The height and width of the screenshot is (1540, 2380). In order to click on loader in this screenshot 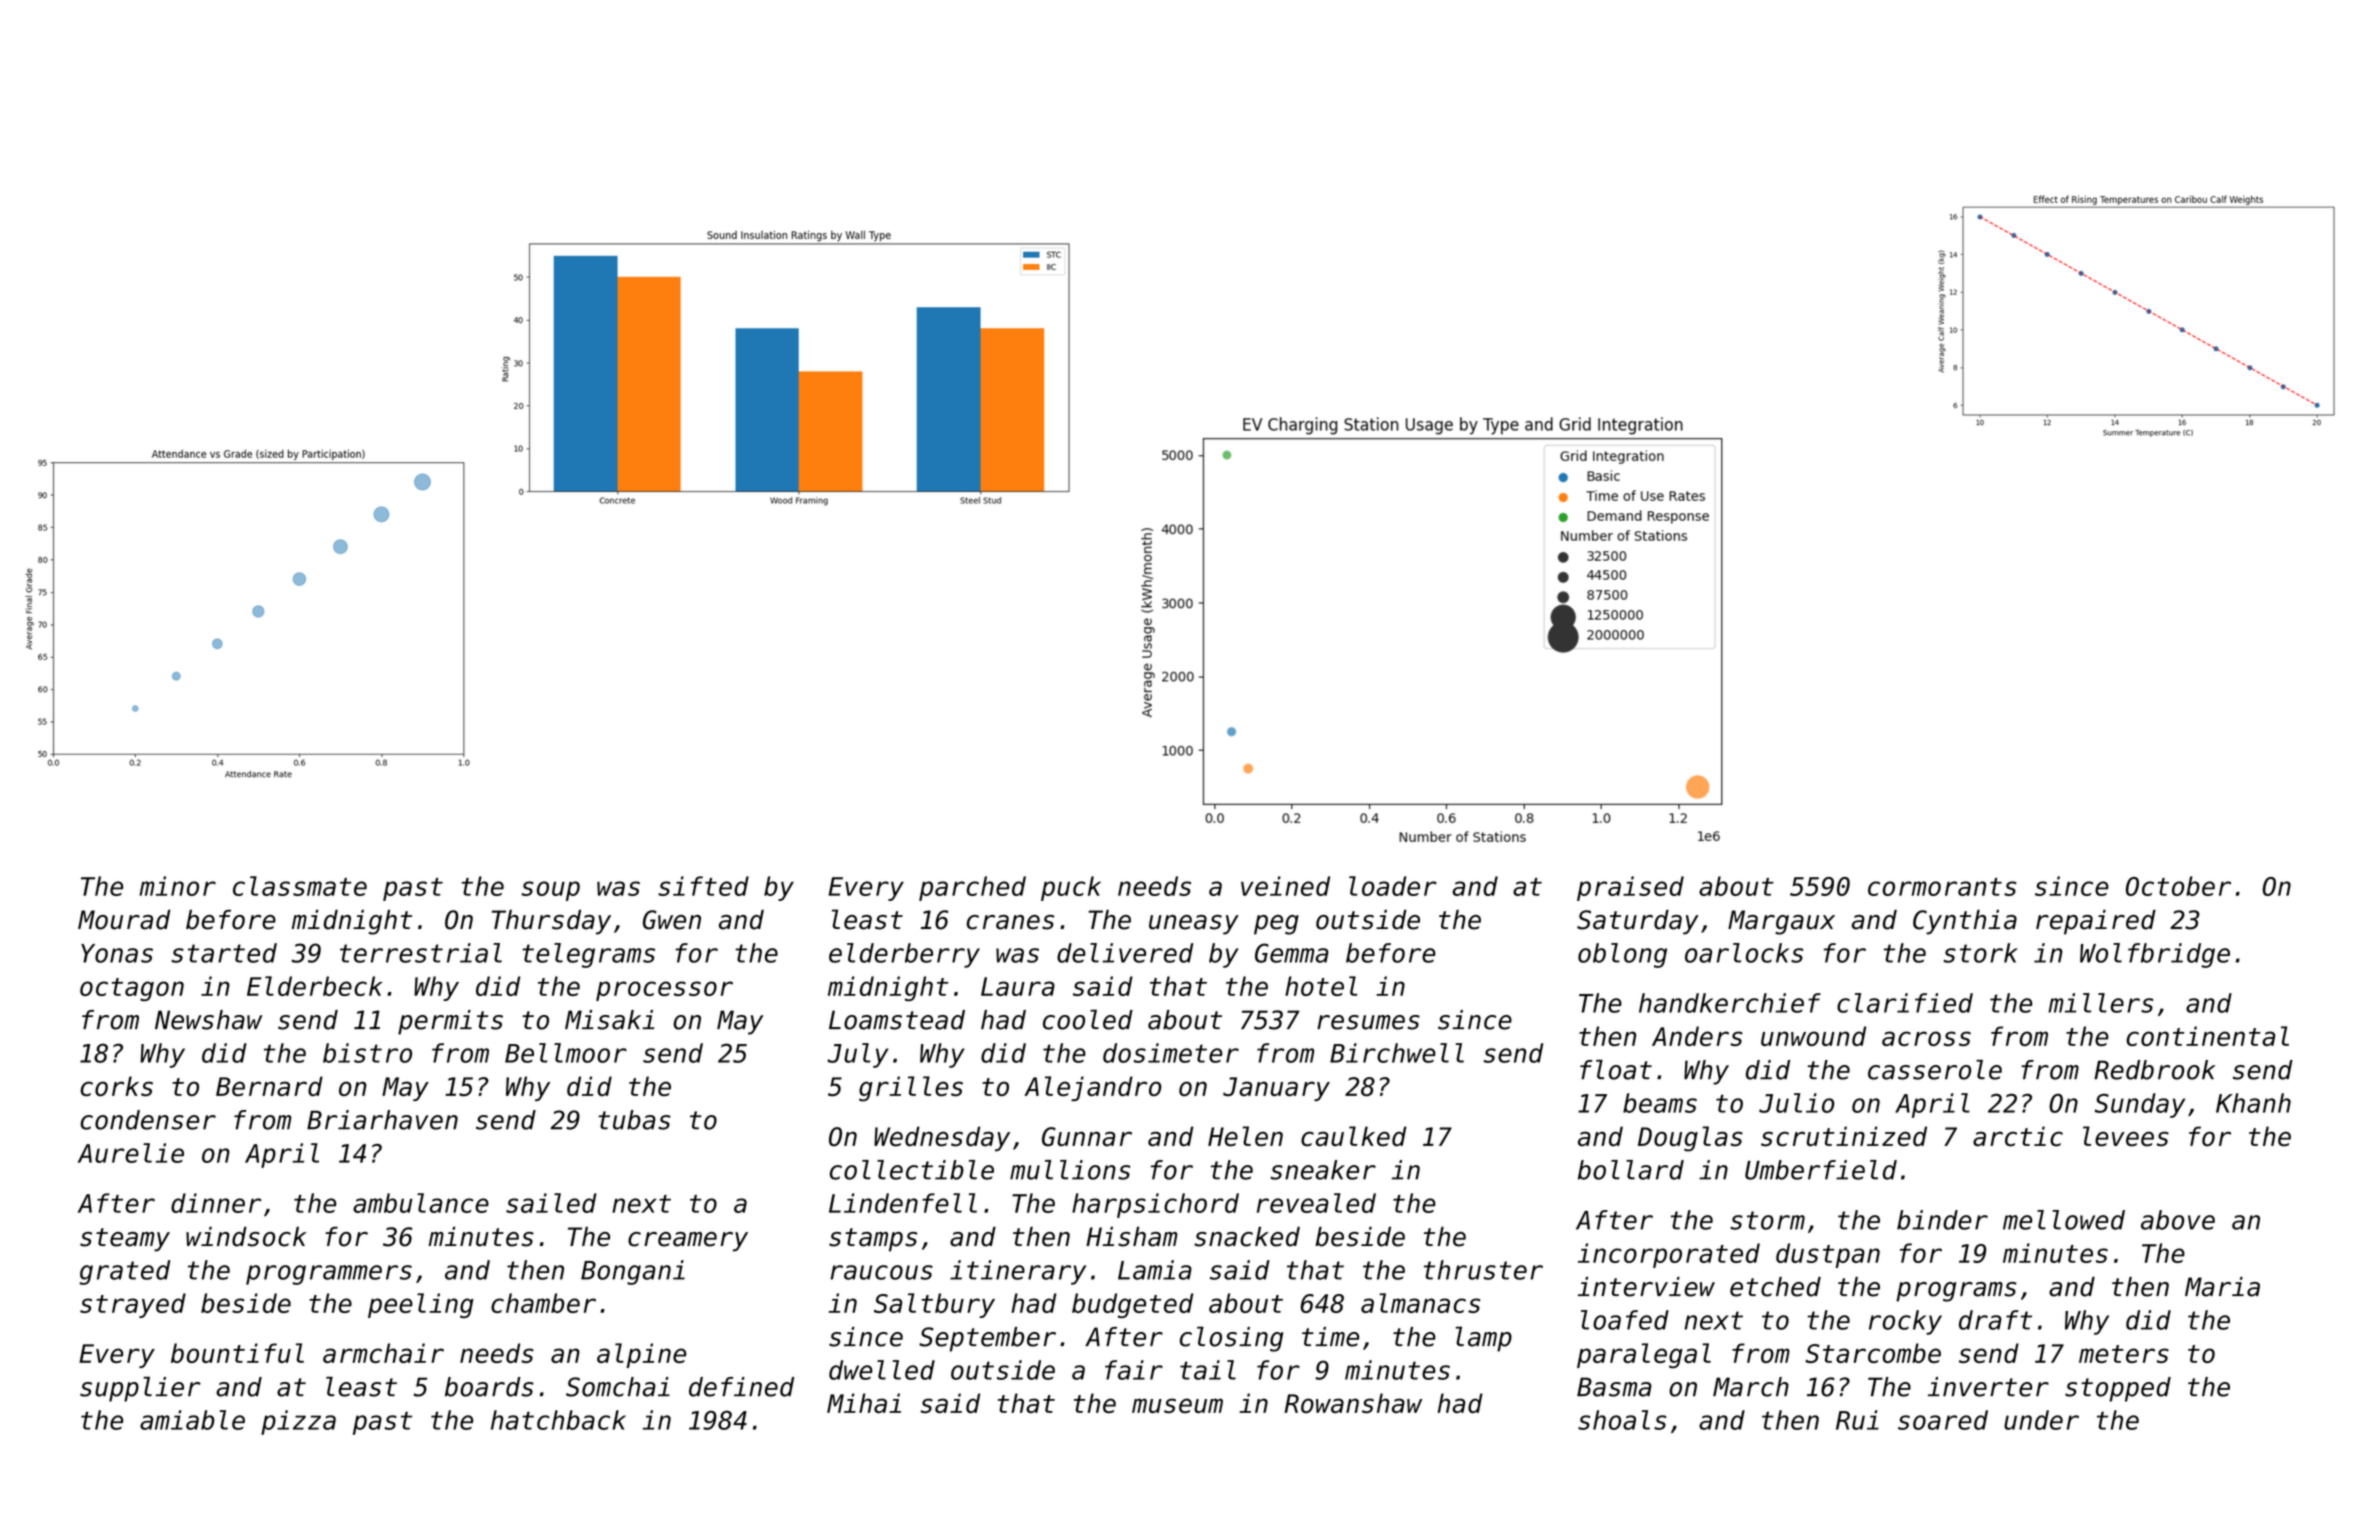, I will do `click(1393, 886)`.
